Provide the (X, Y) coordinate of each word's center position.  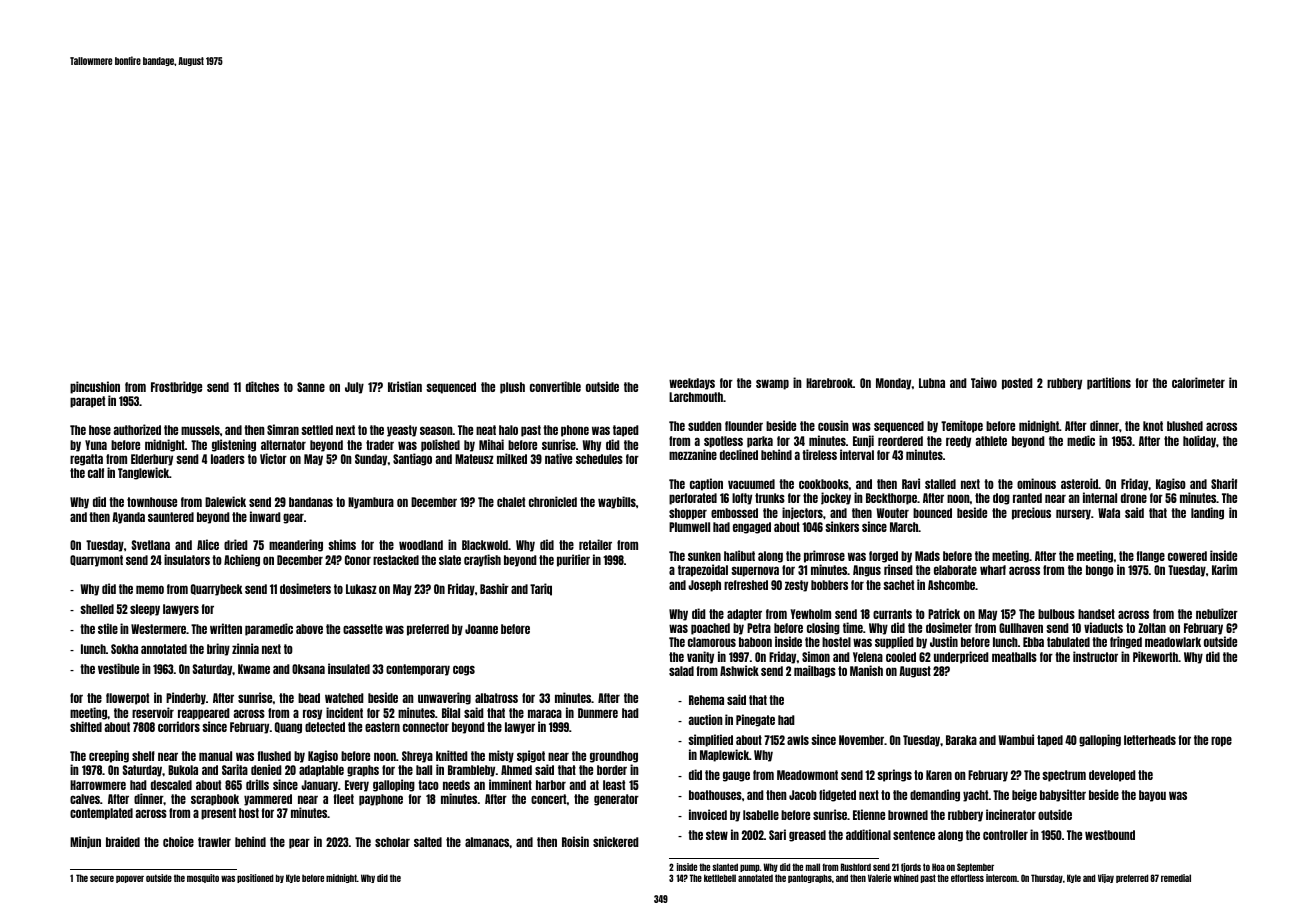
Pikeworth (1155, 656)
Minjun (85, 842)
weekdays (692, 384)
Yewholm (810, 614)
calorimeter (1198, 382)
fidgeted (837, 795)
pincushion (95, 387)
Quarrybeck (216, 590)
